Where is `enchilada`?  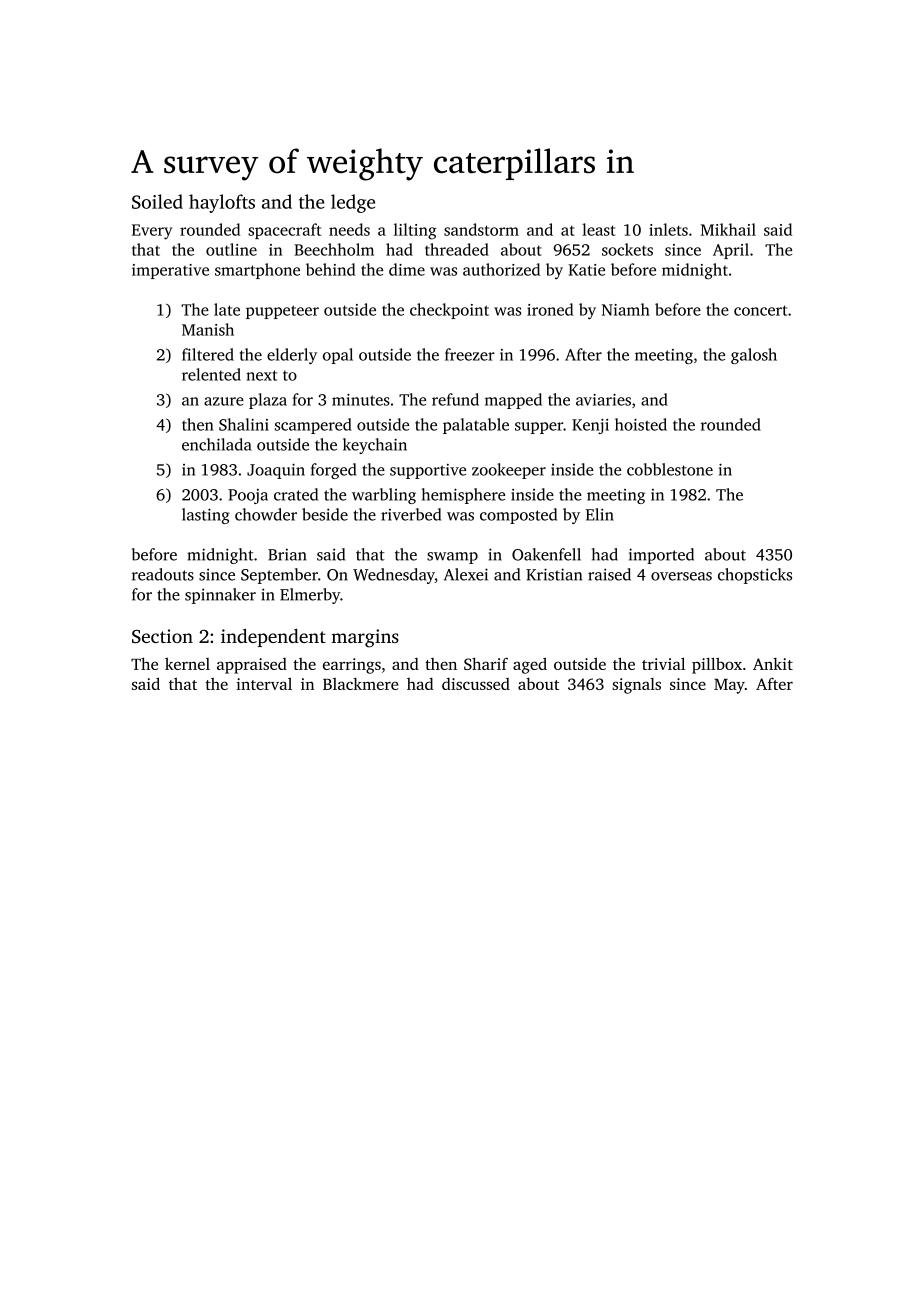 enchilada is located at coordinates (217, 444).
